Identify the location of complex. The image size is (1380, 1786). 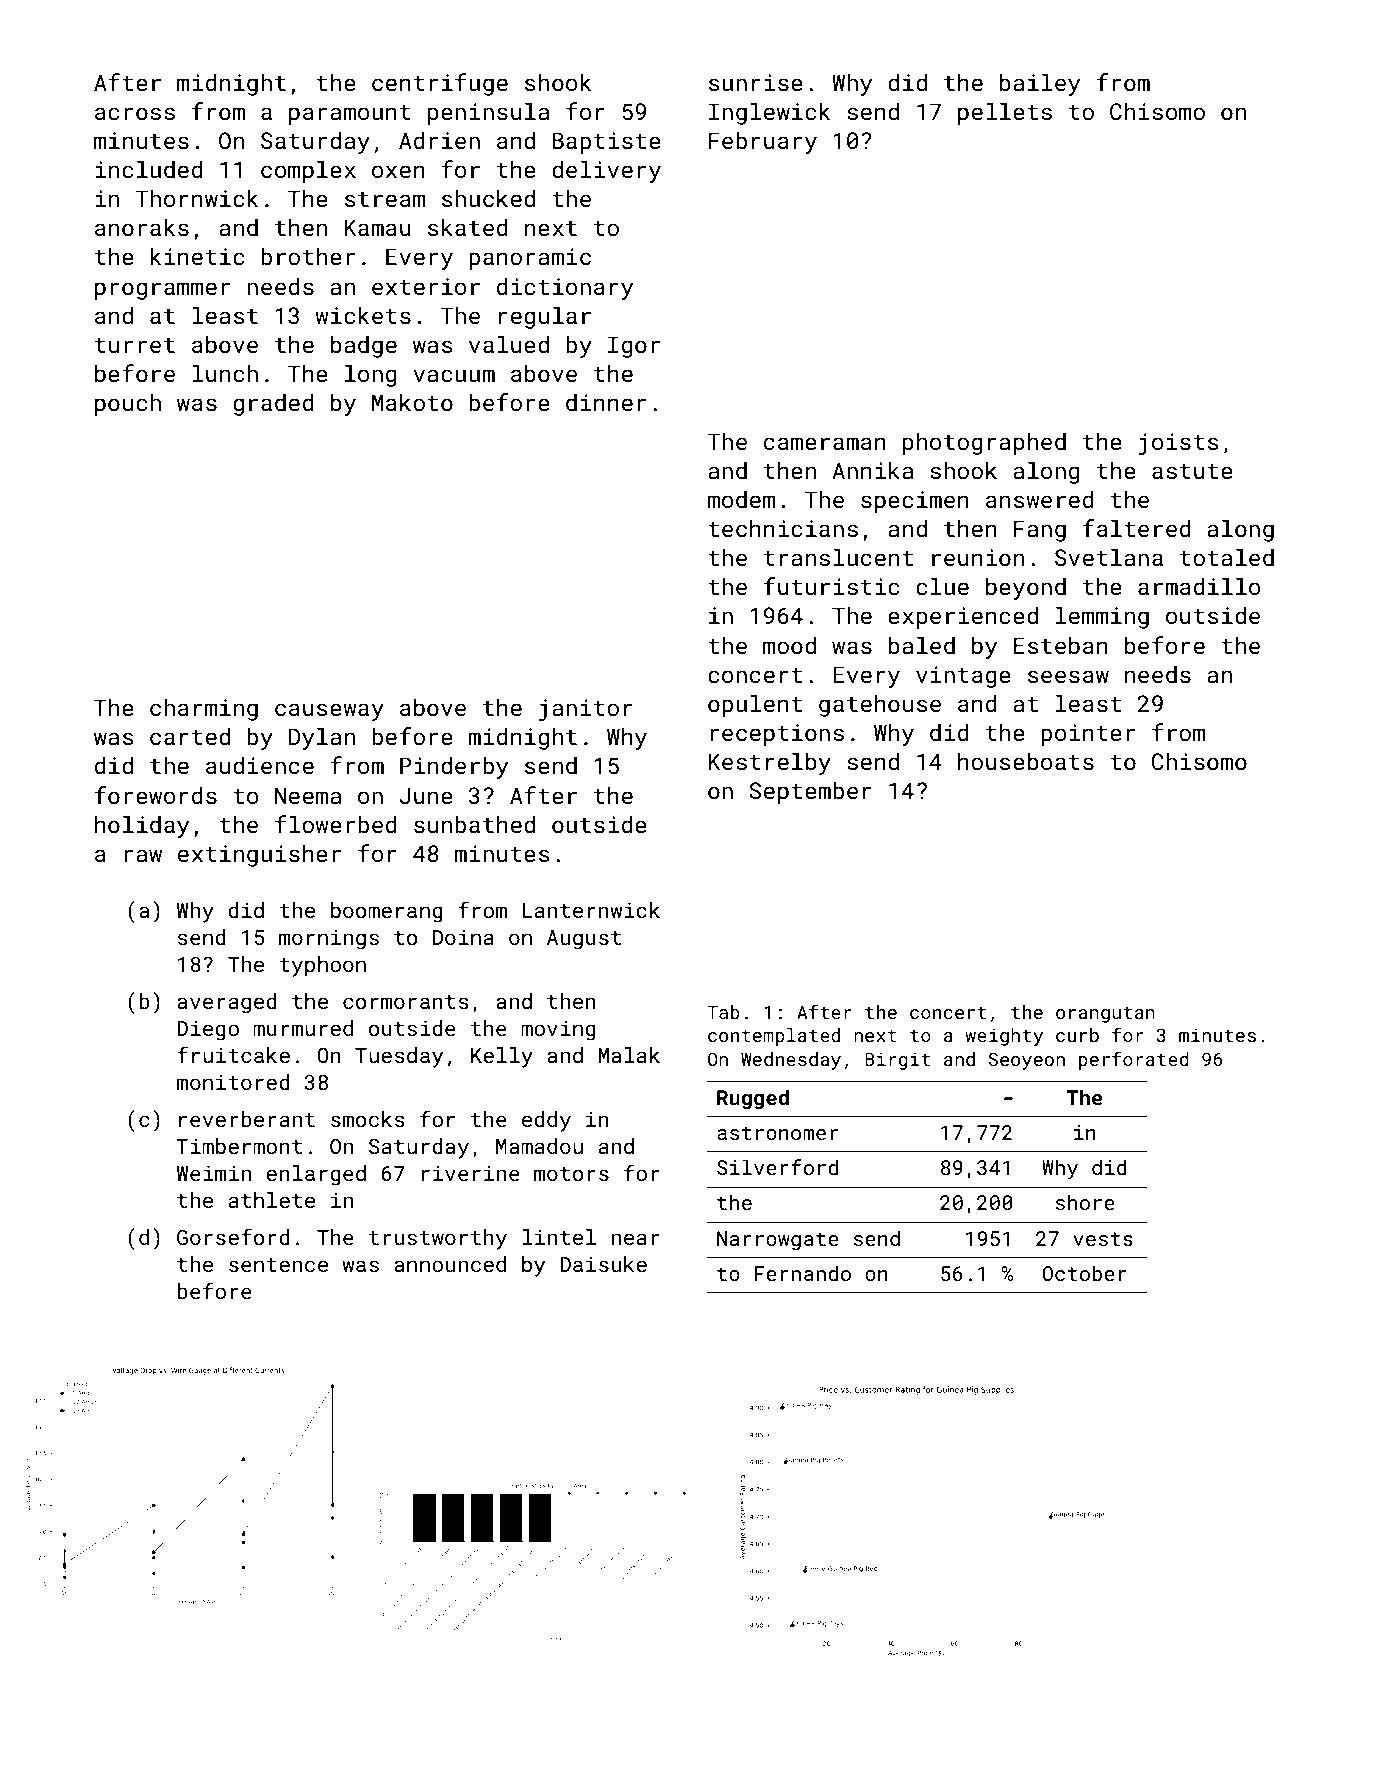
(308, 171).
